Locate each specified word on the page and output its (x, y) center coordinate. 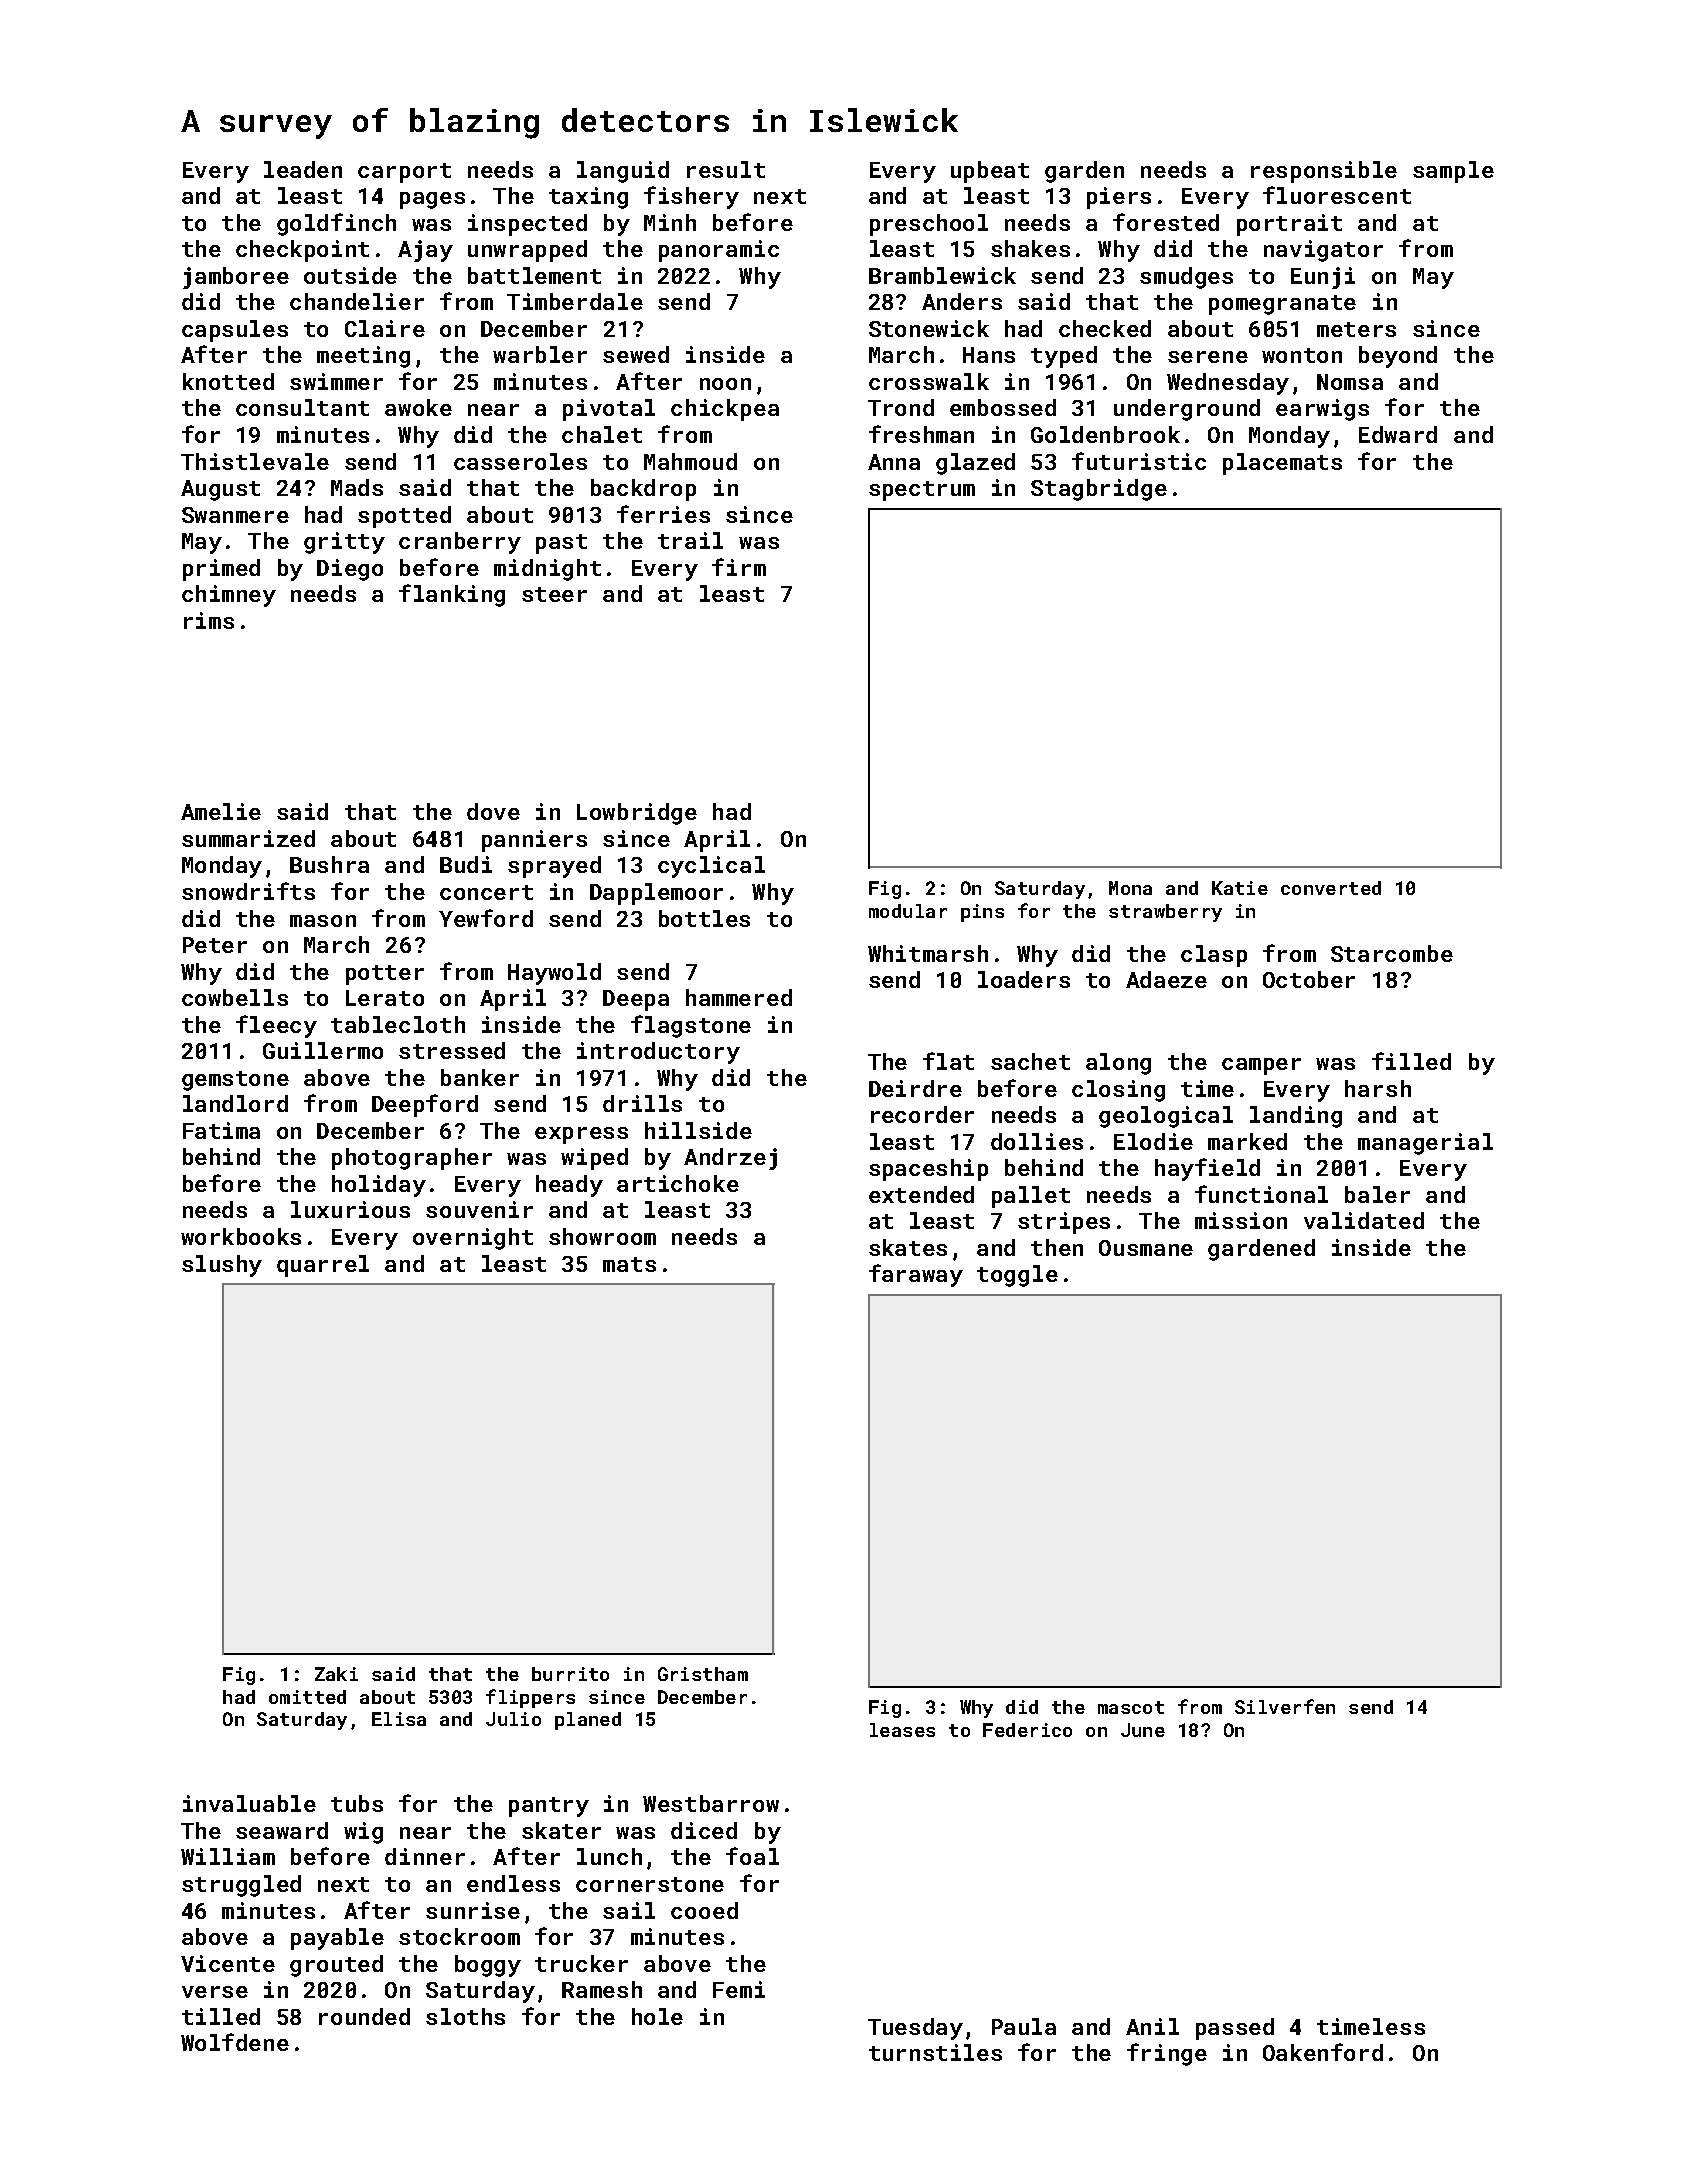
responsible (1324, 172)
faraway (916, 1275)
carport (404, 173)
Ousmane (1146, 1248)
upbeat (990, 172)
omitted (307, 1697)
